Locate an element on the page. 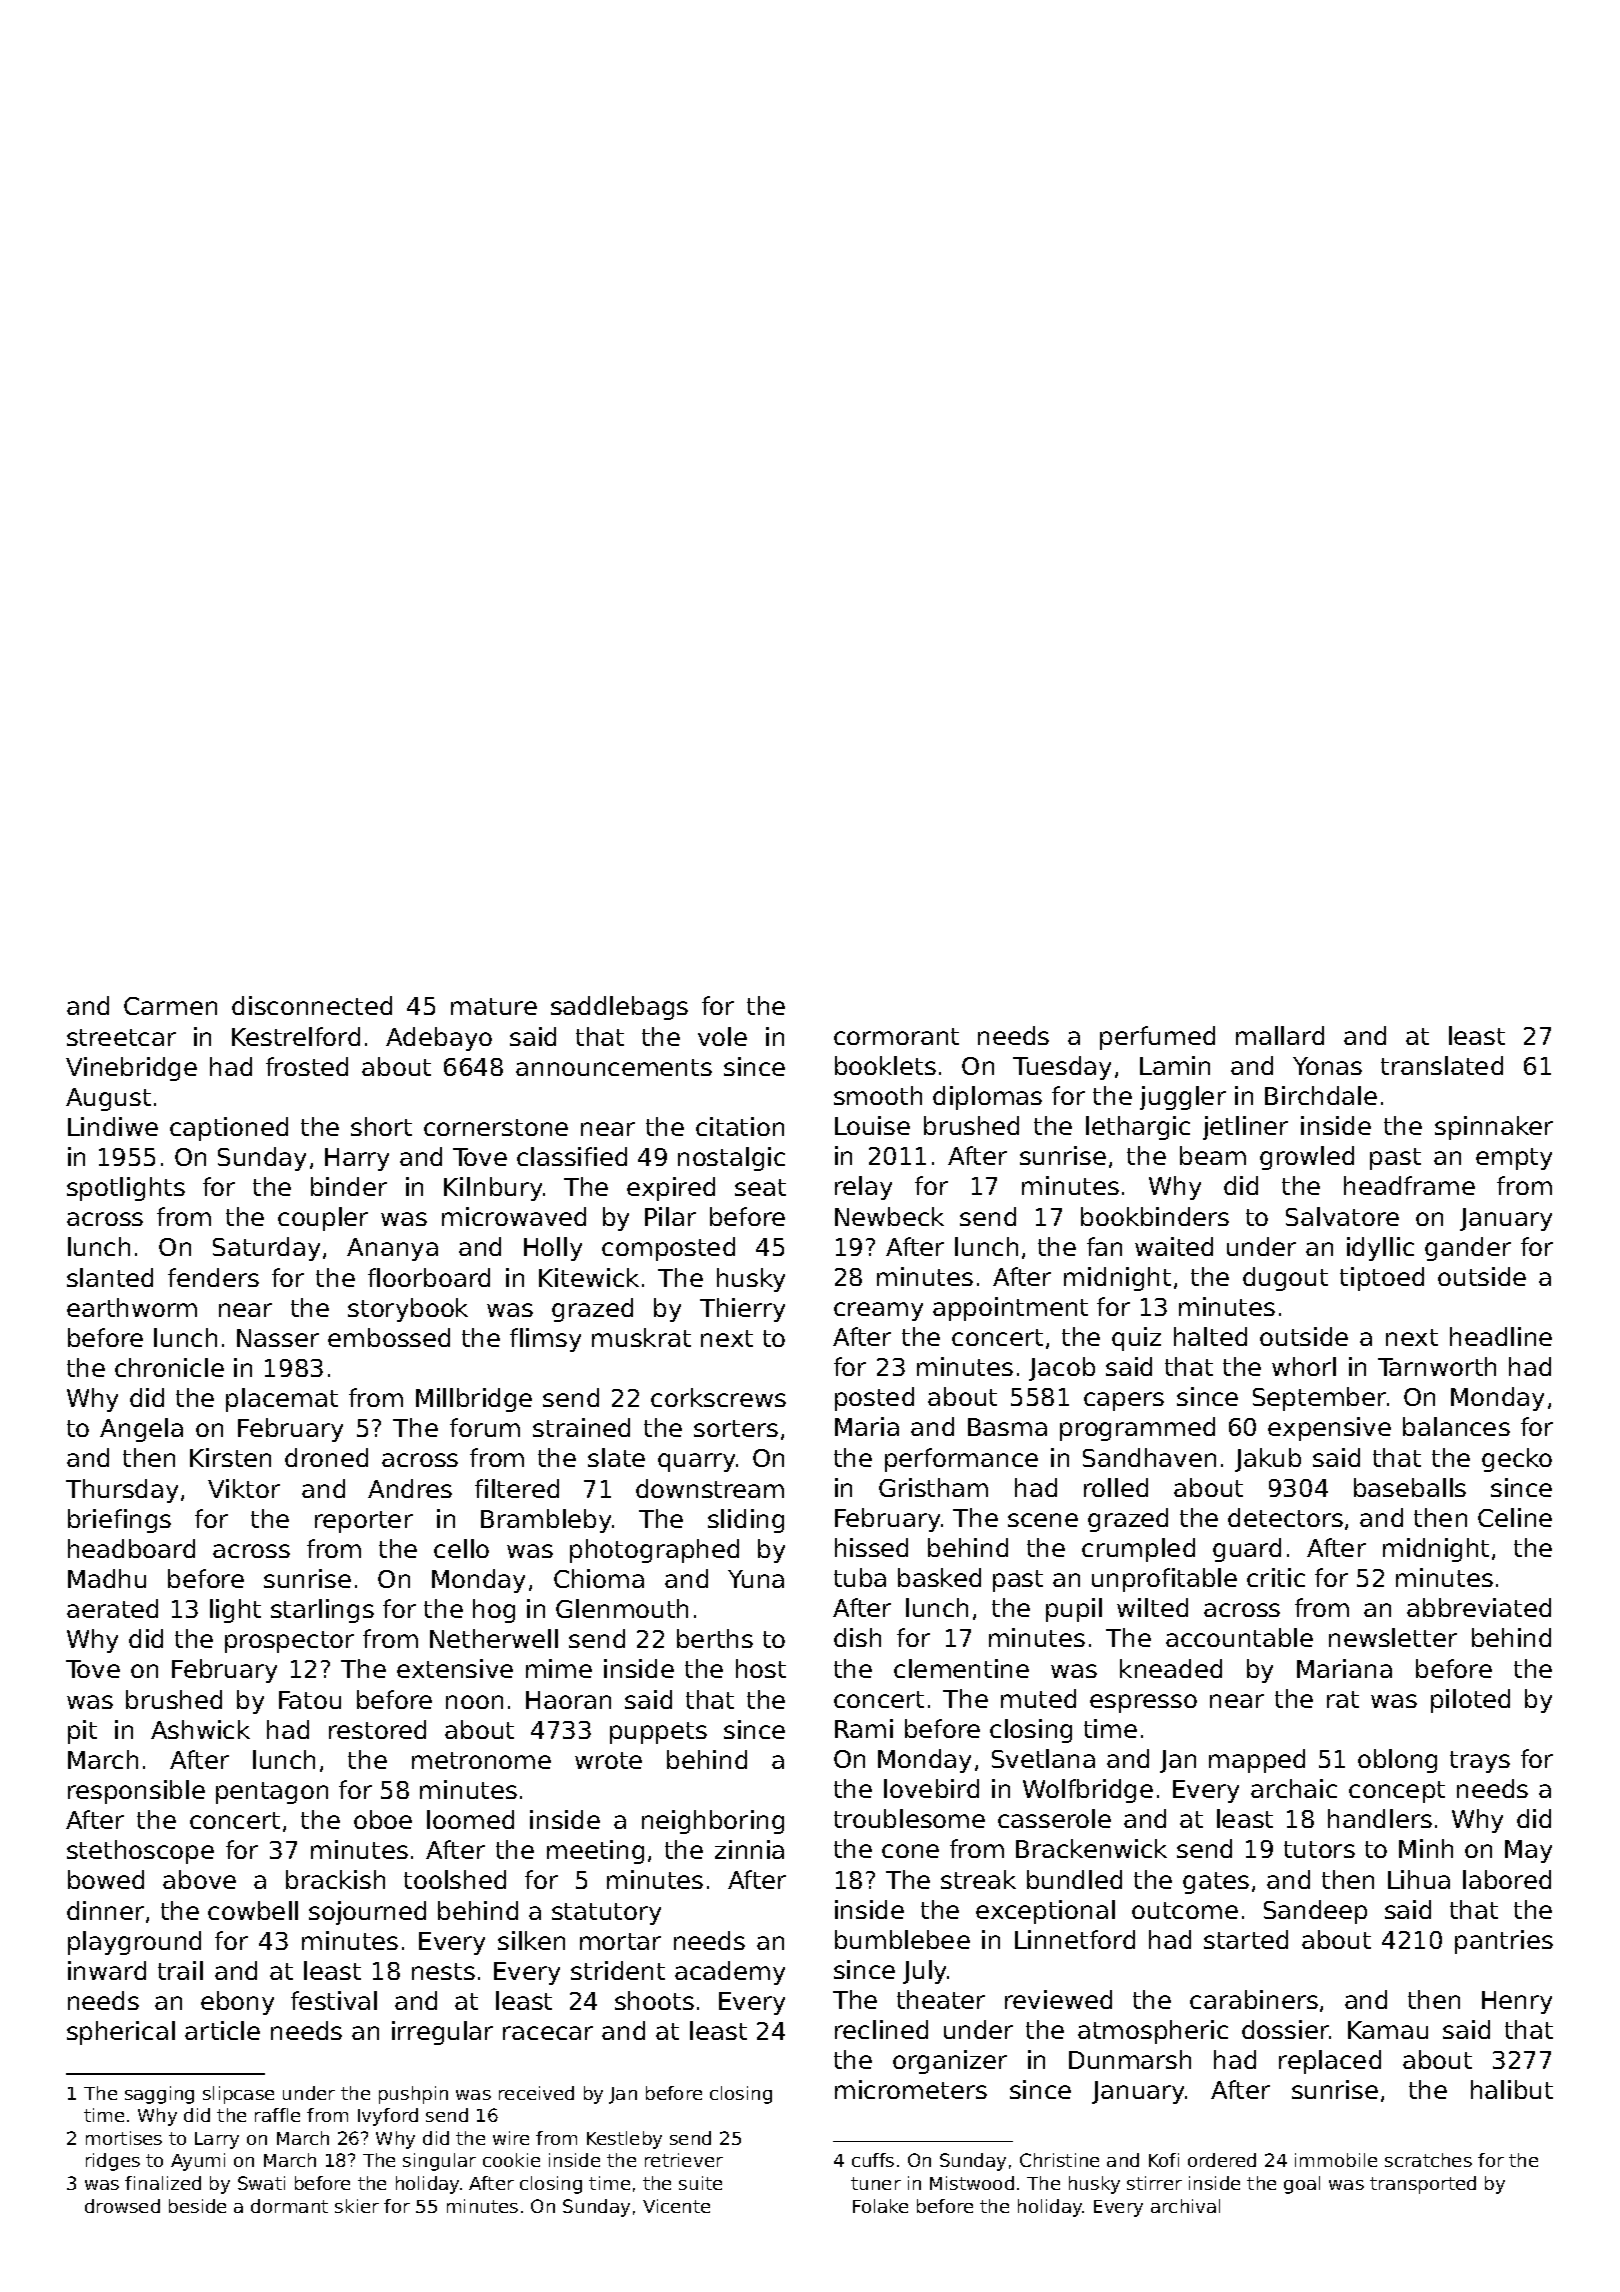 This document has height=2292, width=1620. responsible is located at coordinates (136, 1792).
